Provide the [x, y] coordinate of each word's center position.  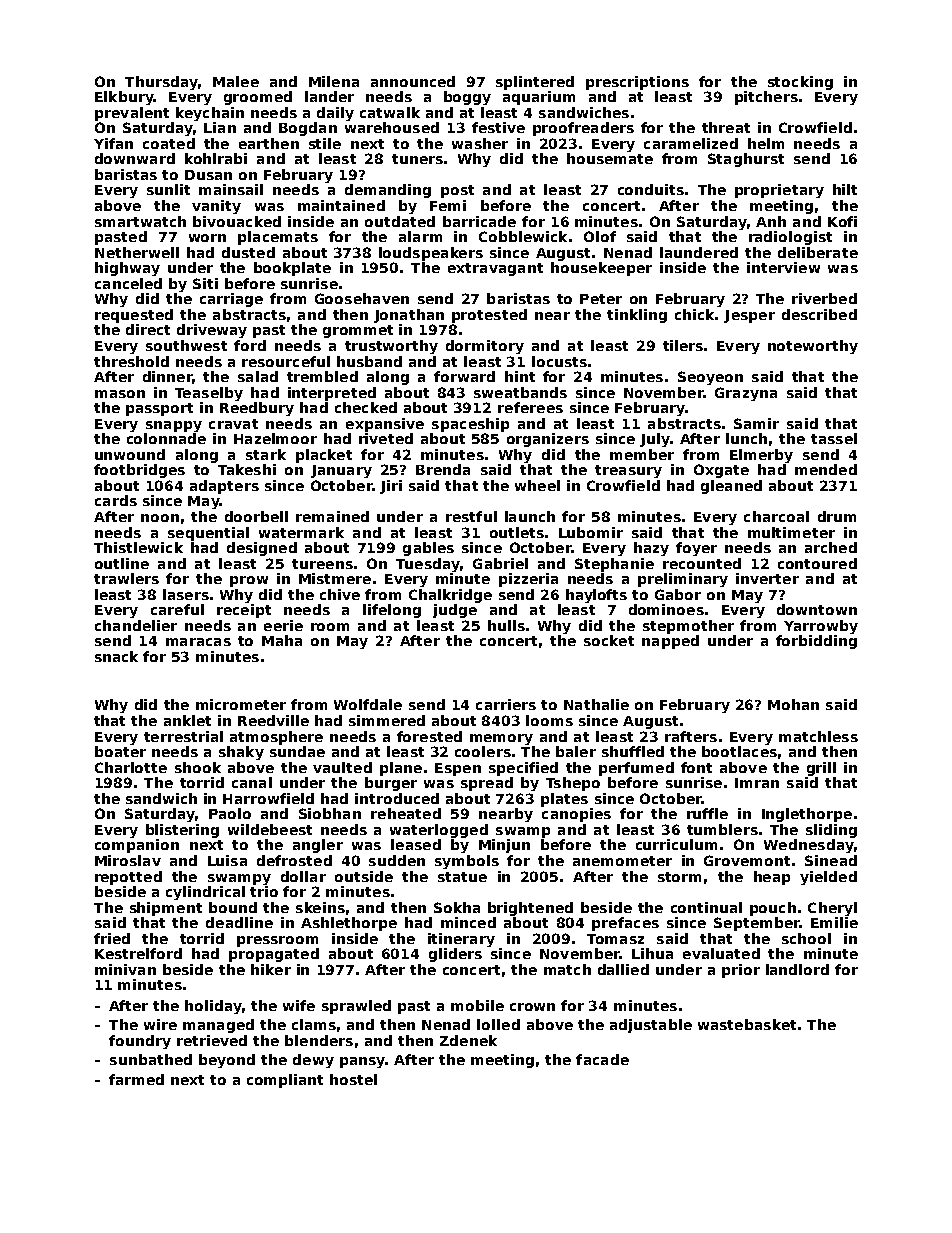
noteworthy [813, 347]
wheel [537, 485]
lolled [498, 1024]
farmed [136, 1079]
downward [135, 158]
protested [489, 316]
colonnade [166, 438]
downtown [817, 609]
